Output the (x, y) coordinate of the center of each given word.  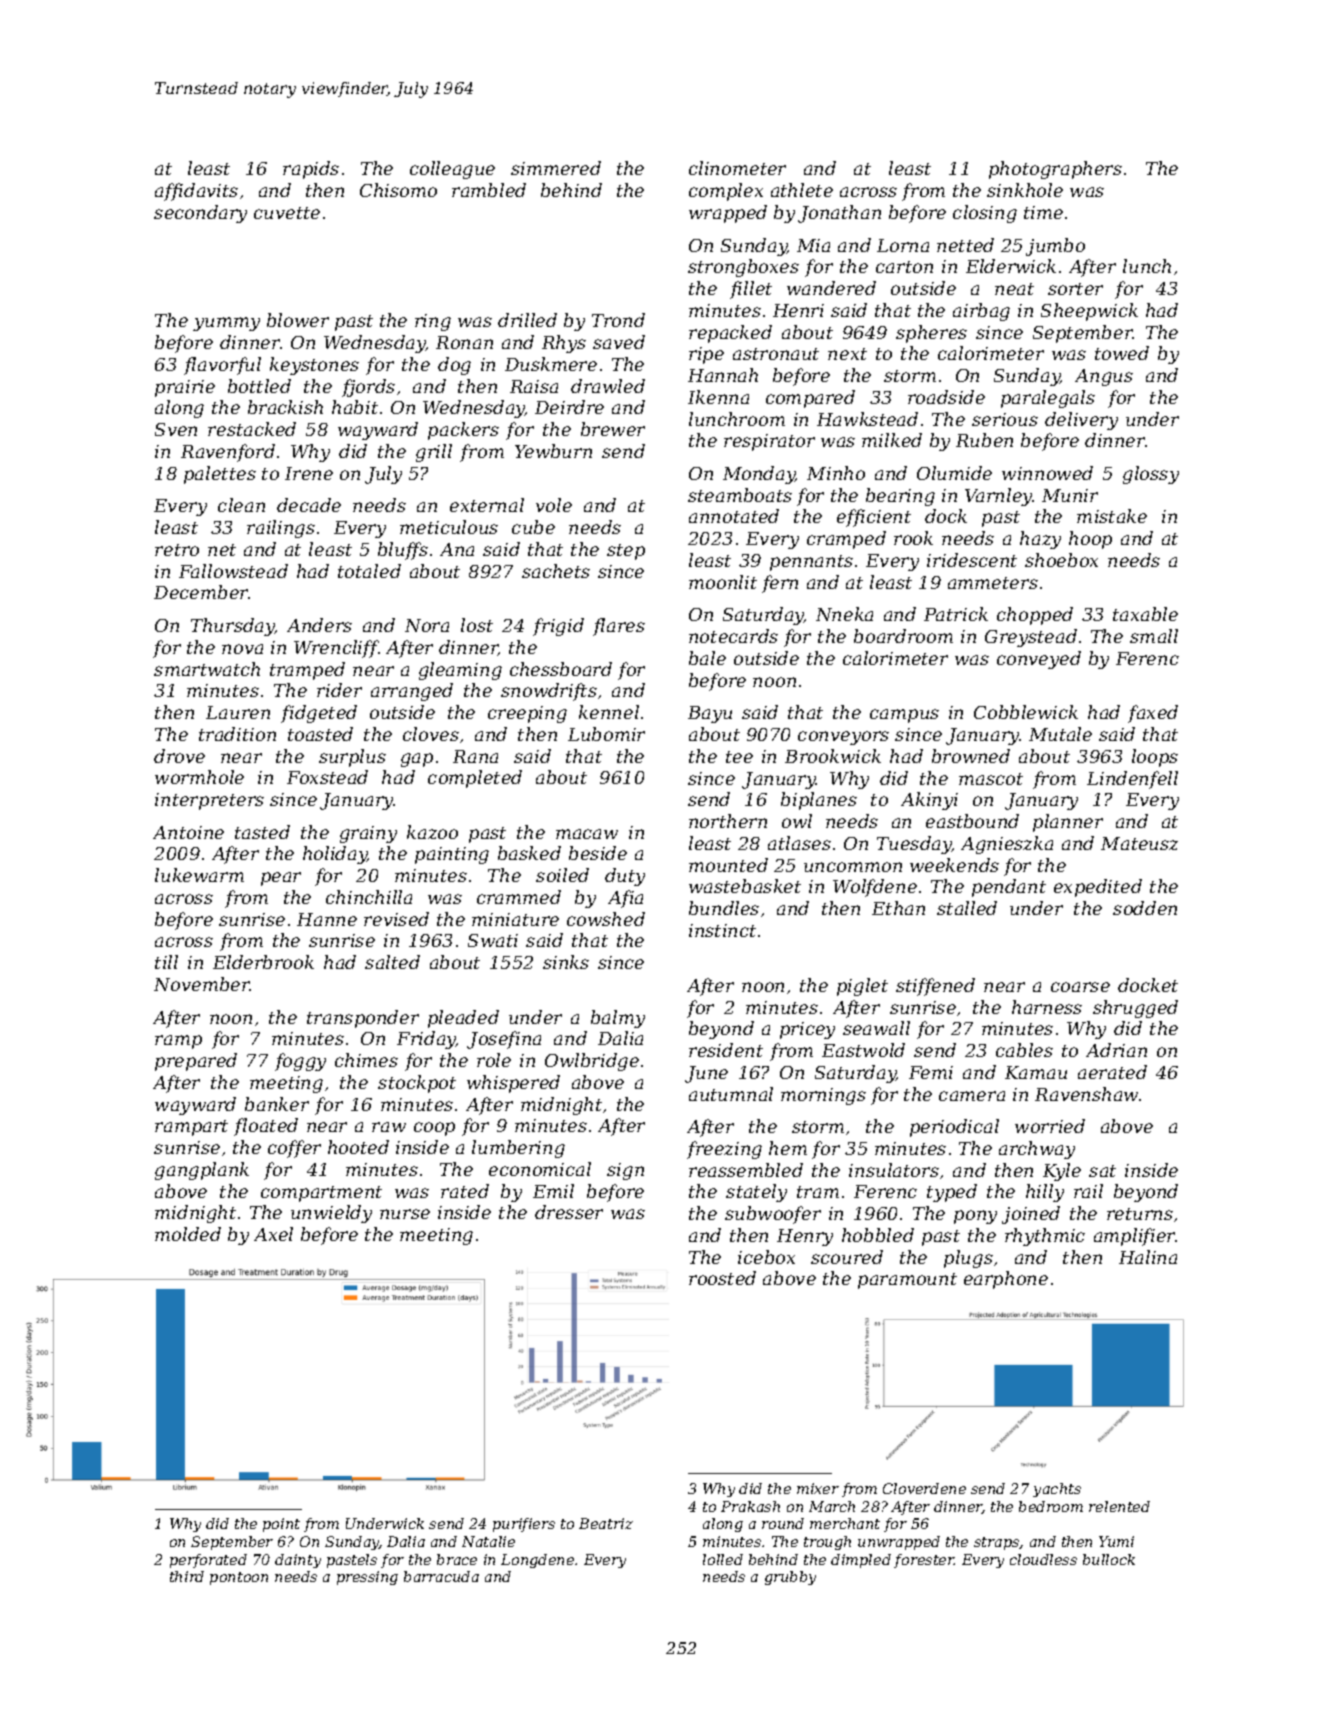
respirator (769, 442)
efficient (874, 518)
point (281, 1525)
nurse (405, 1214)
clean (241, 505)
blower (298, 320)
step (626, 552)
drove (179, 756)
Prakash (750, 1506)
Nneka (844, 614)
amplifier (1135, 1237)
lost (477, 625)
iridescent (972, 560)
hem (788, 1148)
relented (1119, 1506)
